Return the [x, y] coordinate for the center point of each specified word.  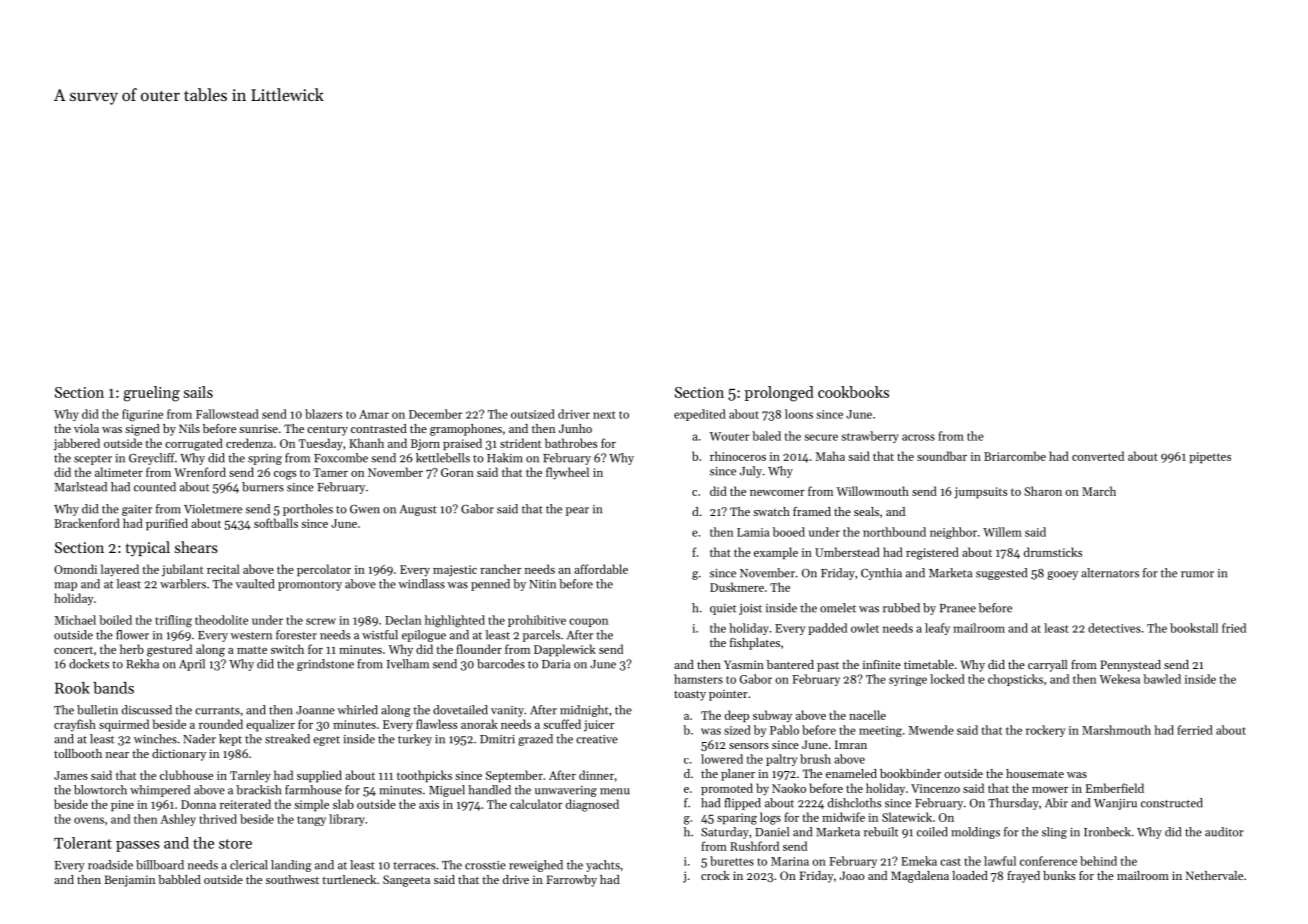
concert [73, 650]
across [918, 437]
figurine [142, 415]
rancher [500, 569]
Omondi [75, 569]
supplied [319, 776]
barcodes [501, 664]
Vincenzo [935, 788]
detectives [1114, 628]
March [1099, 491]
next [604, 415]
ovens [89, 820]
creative [597, 739]
